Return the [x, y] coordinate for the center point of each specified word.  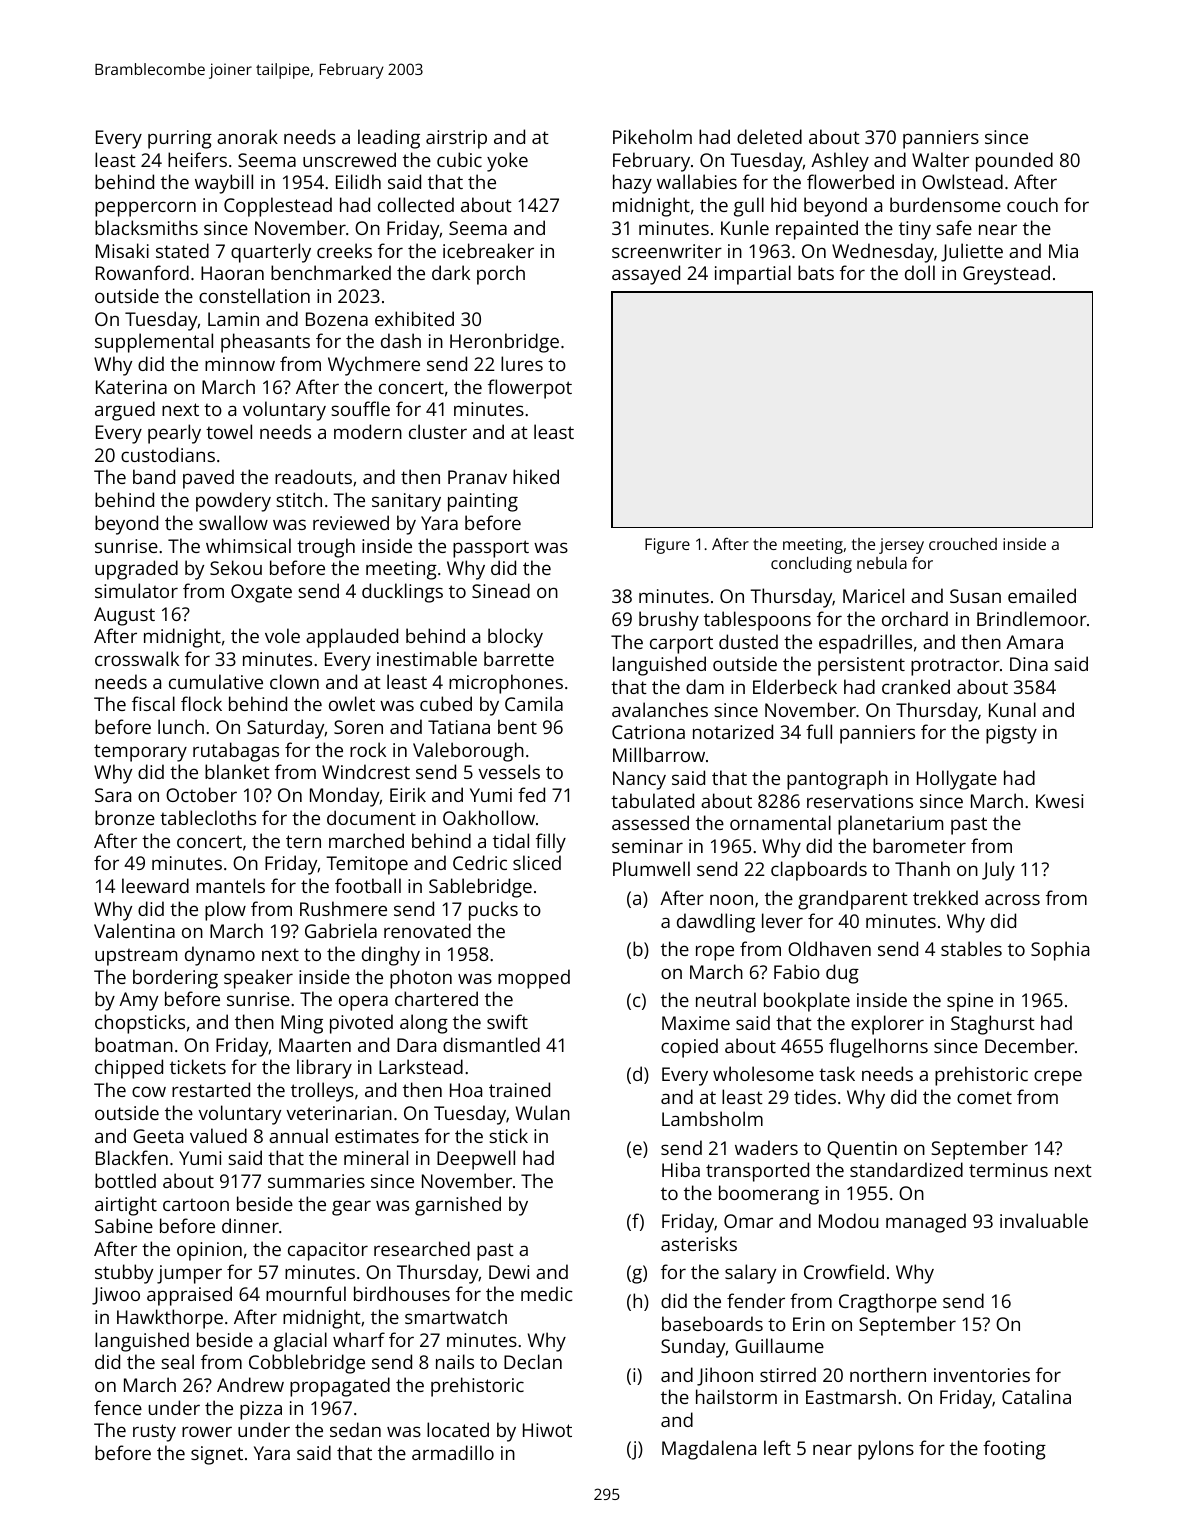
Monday [345, 797]
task [837, 1073]
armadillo [453, 1452]
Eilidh [358, 181]
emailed [1042, 595]
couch [1032, 204]
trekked [945, 897]
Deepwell [476, 1160]
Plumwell [651, 868]
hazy [632, 184]
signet [217, 1455]
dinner [250, 1225]
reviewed [351, 522]
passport [491, 549]
